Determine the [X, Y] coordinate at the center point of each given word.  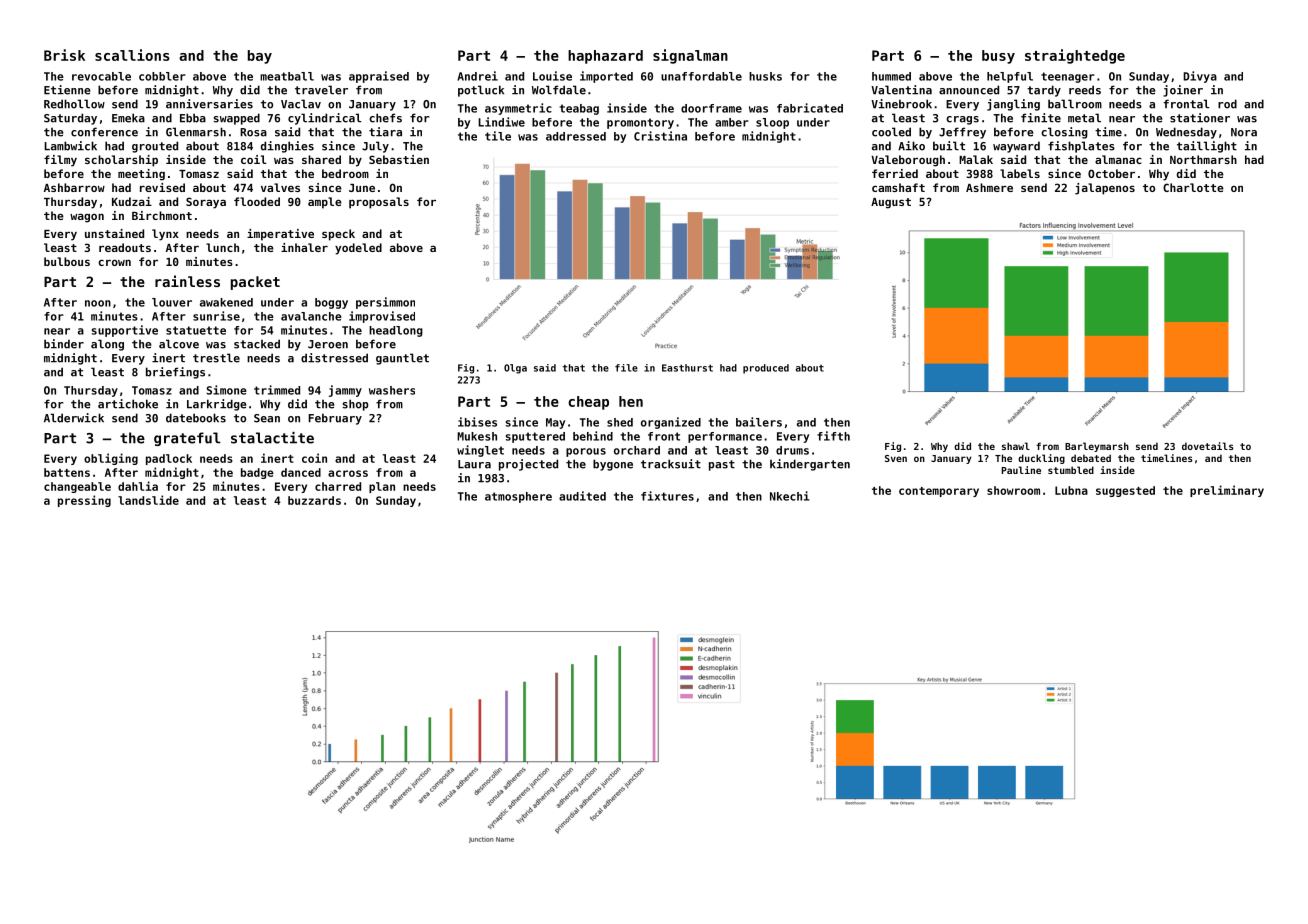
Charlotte [1193, 187]
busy [998, 57]
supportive [125, 331]
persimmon [385, 303]
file [626, 368]
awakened [226, 302]
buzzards [314, 500]
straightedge [1075, 56]
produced [766, 369]
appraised [379, 77]
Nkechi [790, 496]
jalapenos [1105, 189]
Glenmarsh [196, 132]
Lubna [1071, 490]
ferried [895, 173]
